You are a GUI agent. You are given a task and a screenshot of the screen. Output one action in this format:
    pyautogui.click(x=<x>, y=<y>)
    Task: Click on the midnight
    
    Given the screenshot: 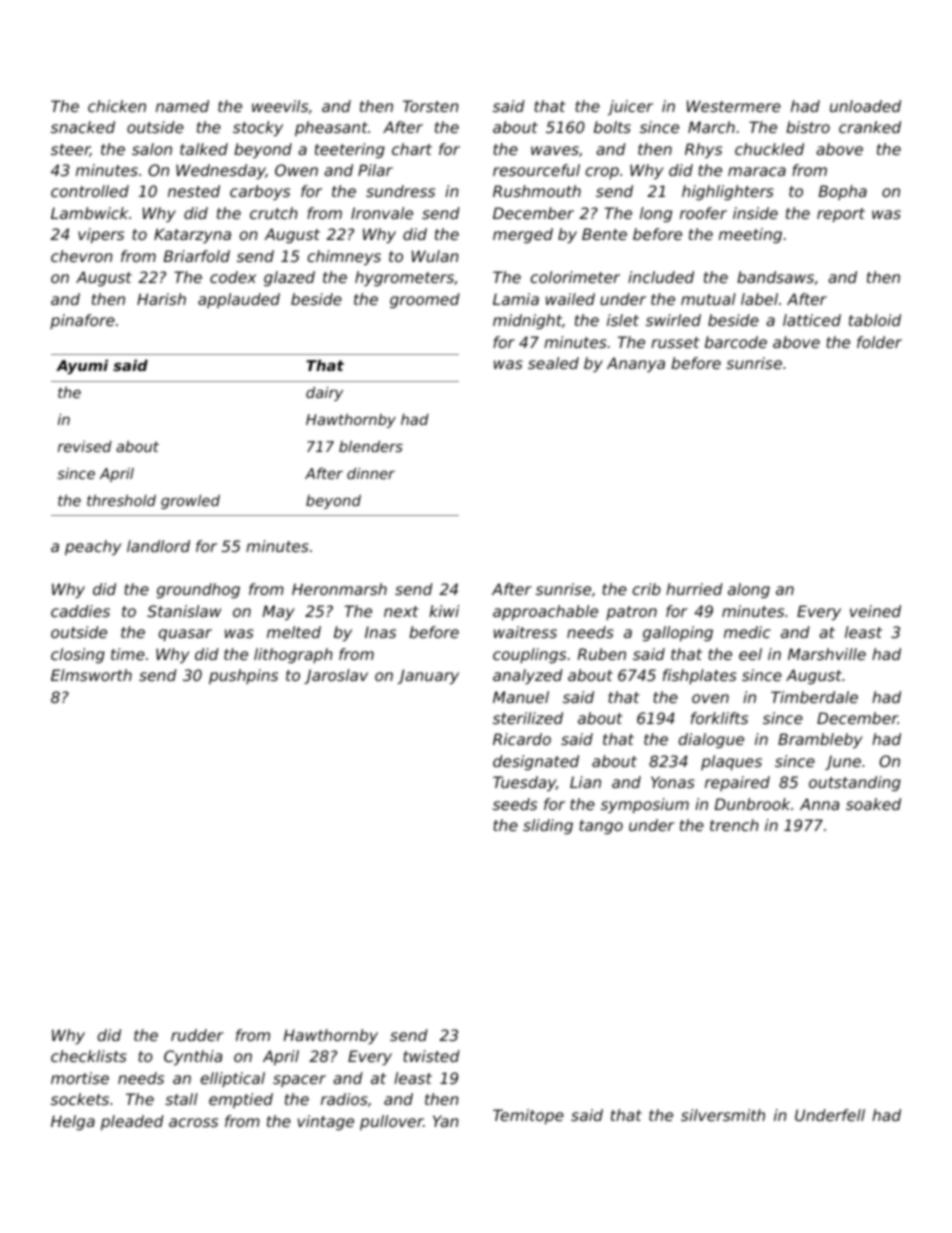 What is the action you would take?
    pyautogui.click(x=527, y=321)
